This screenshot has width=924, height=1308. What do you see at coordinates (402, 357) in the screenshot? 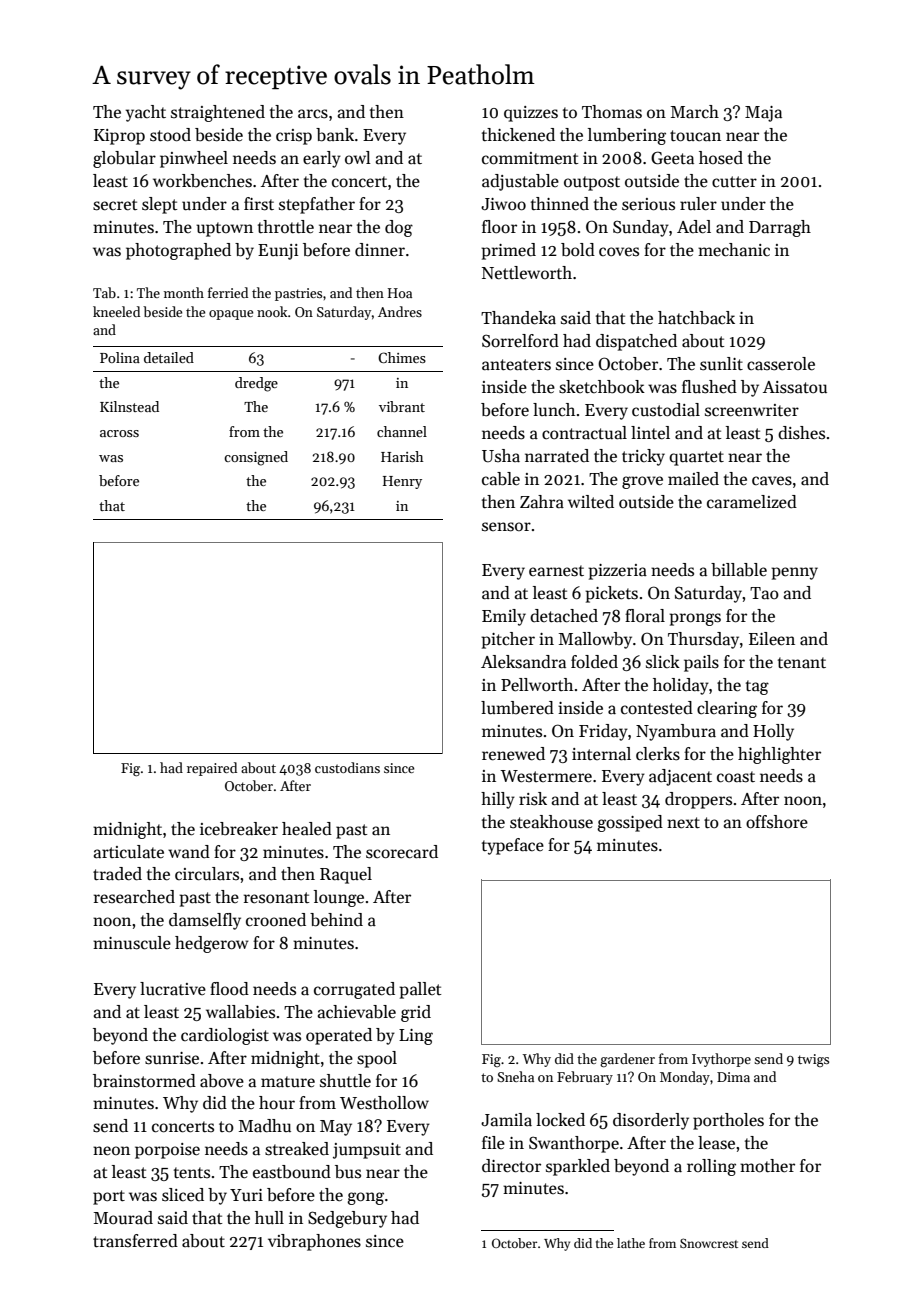
I see `Chimes` at bounding box center [402, 357].
